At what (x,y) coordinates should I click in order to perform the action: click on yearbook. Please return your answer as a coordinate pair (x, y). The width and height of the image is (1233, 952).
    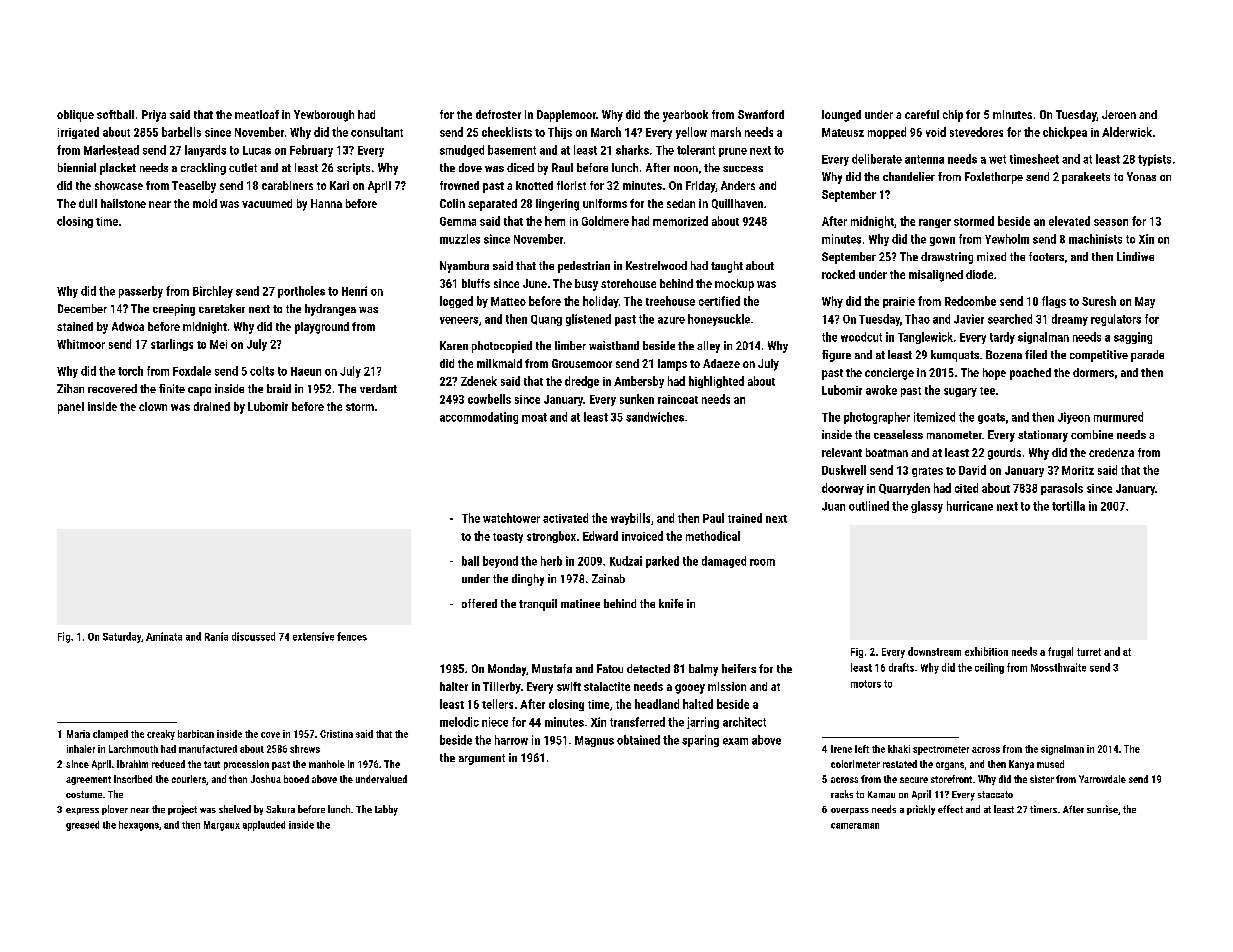
    Looking at the image, I should click on (685, 116).
